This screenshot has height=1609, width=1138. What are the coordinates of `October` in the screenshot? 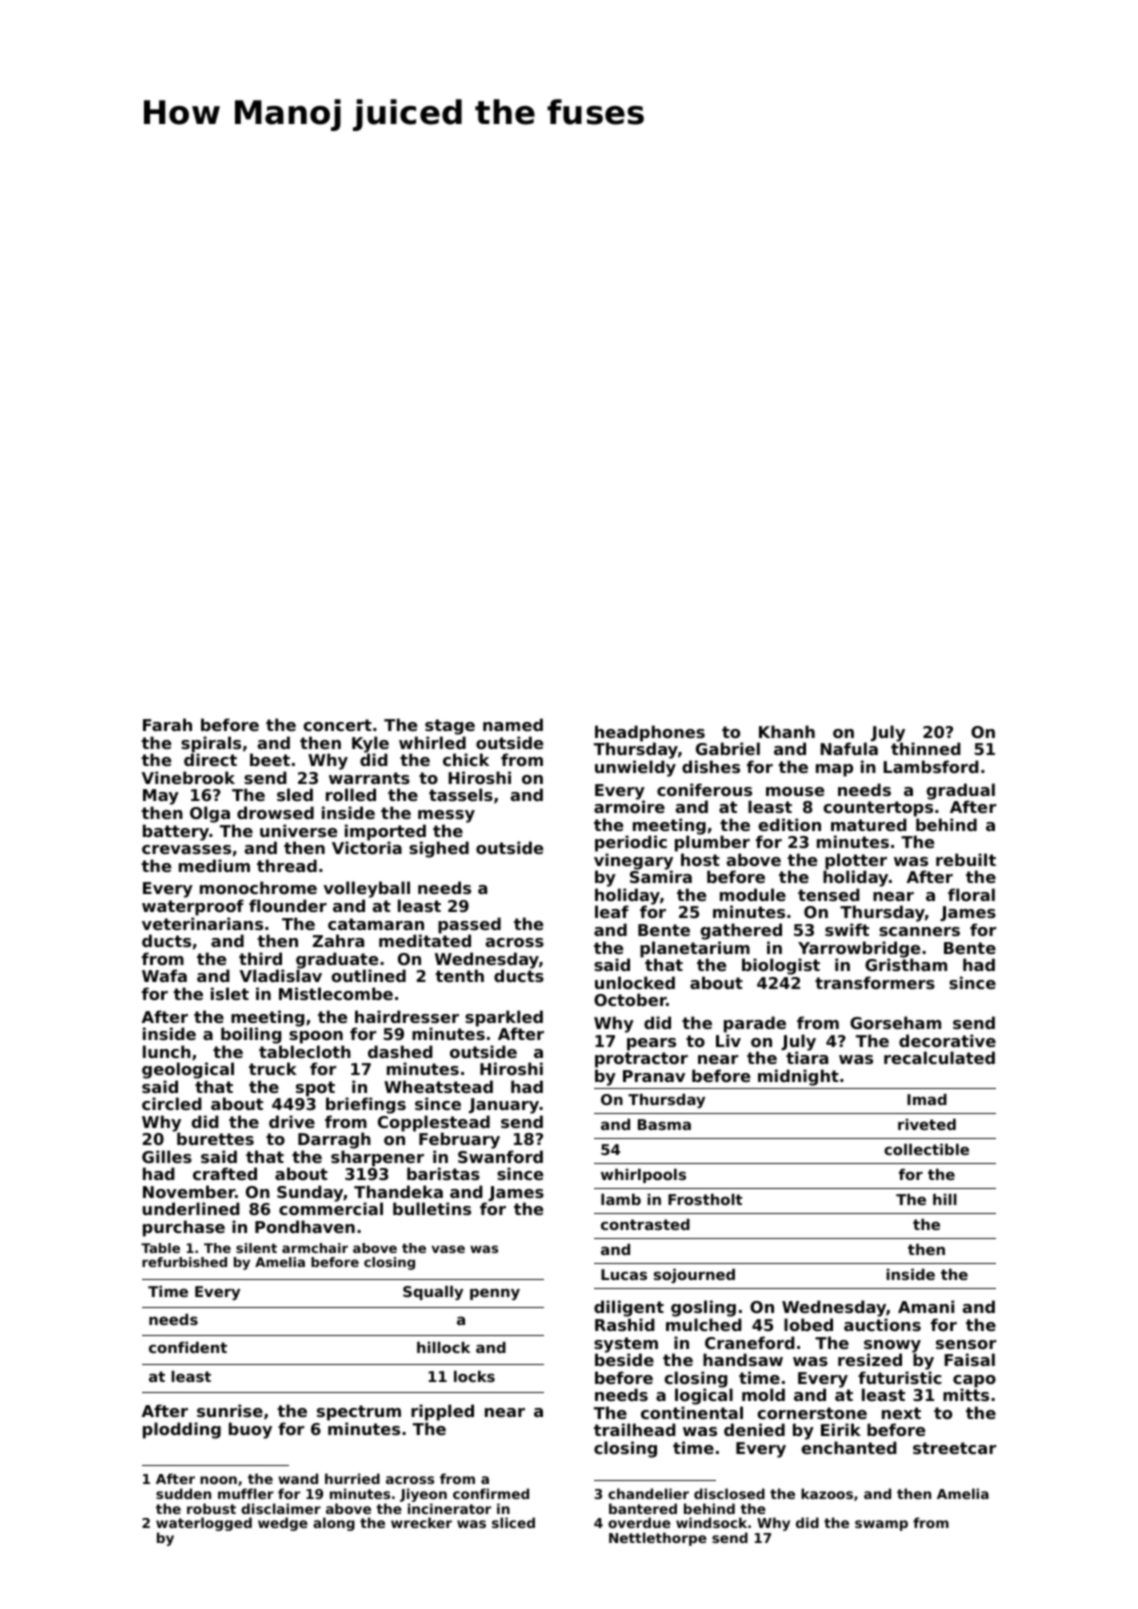 It's located at (630, 999).
